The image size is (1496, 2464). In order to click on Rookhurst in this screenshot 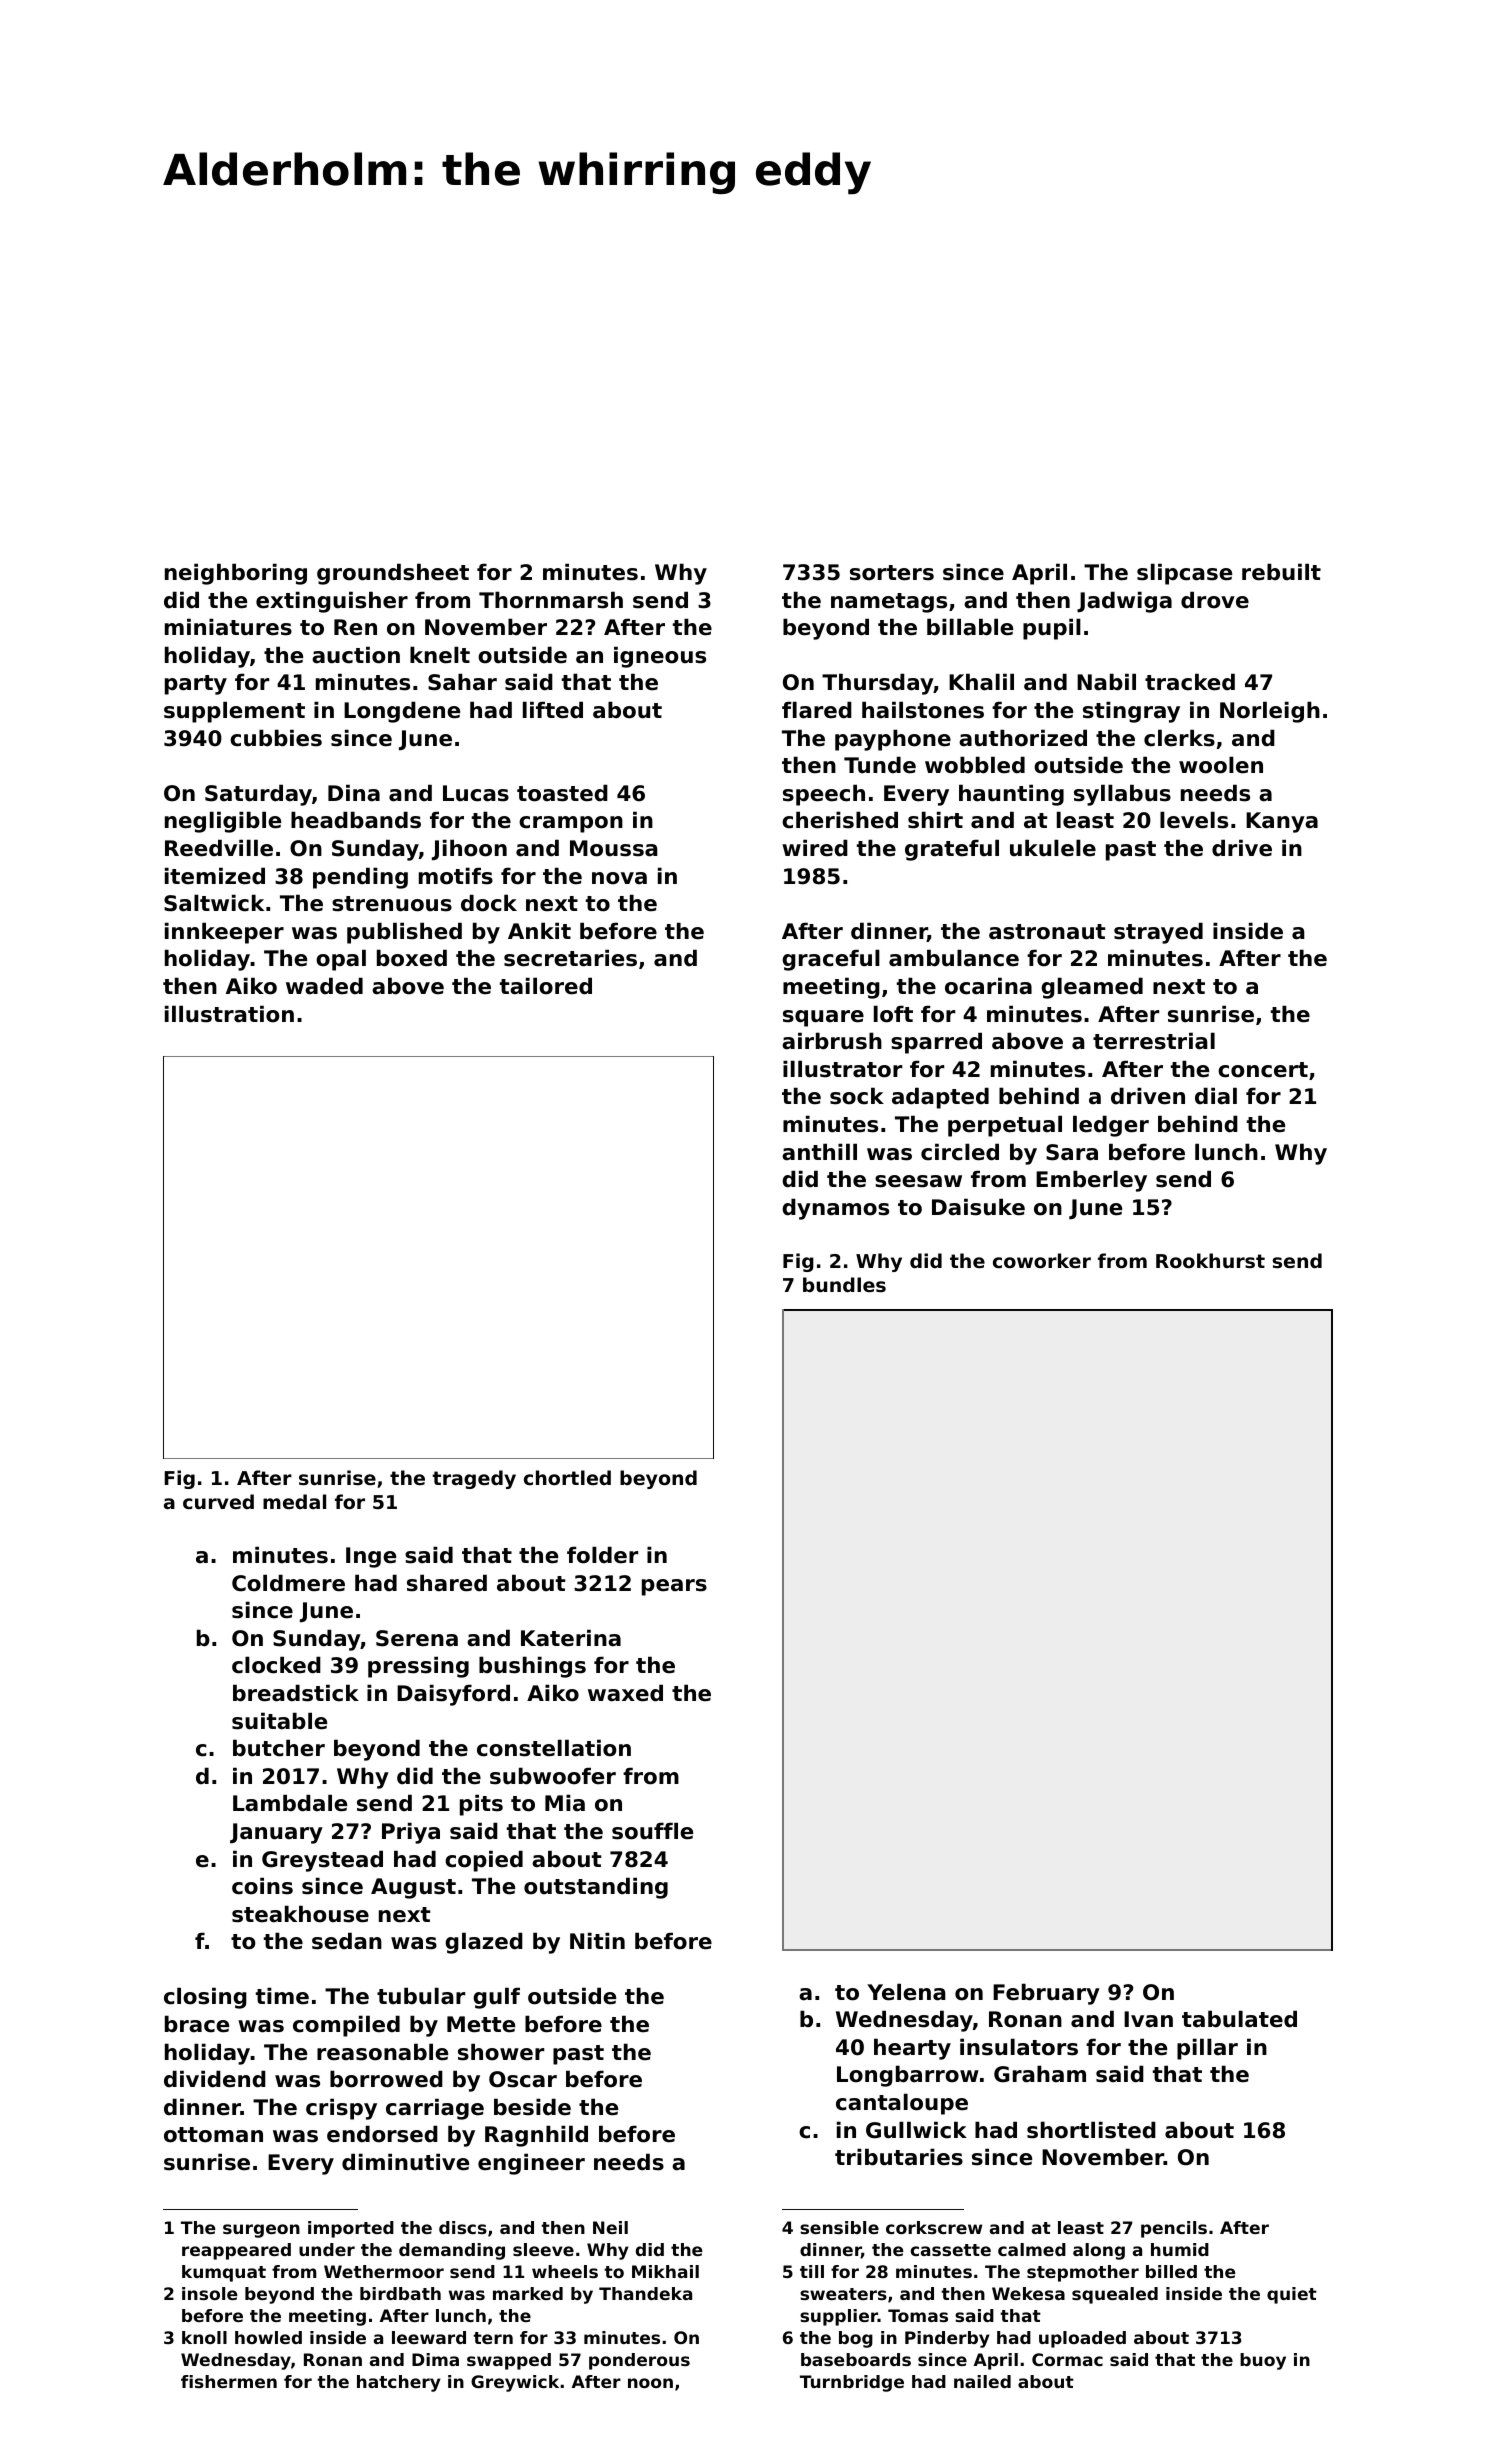, I will do `click(1210, 1260)`.
